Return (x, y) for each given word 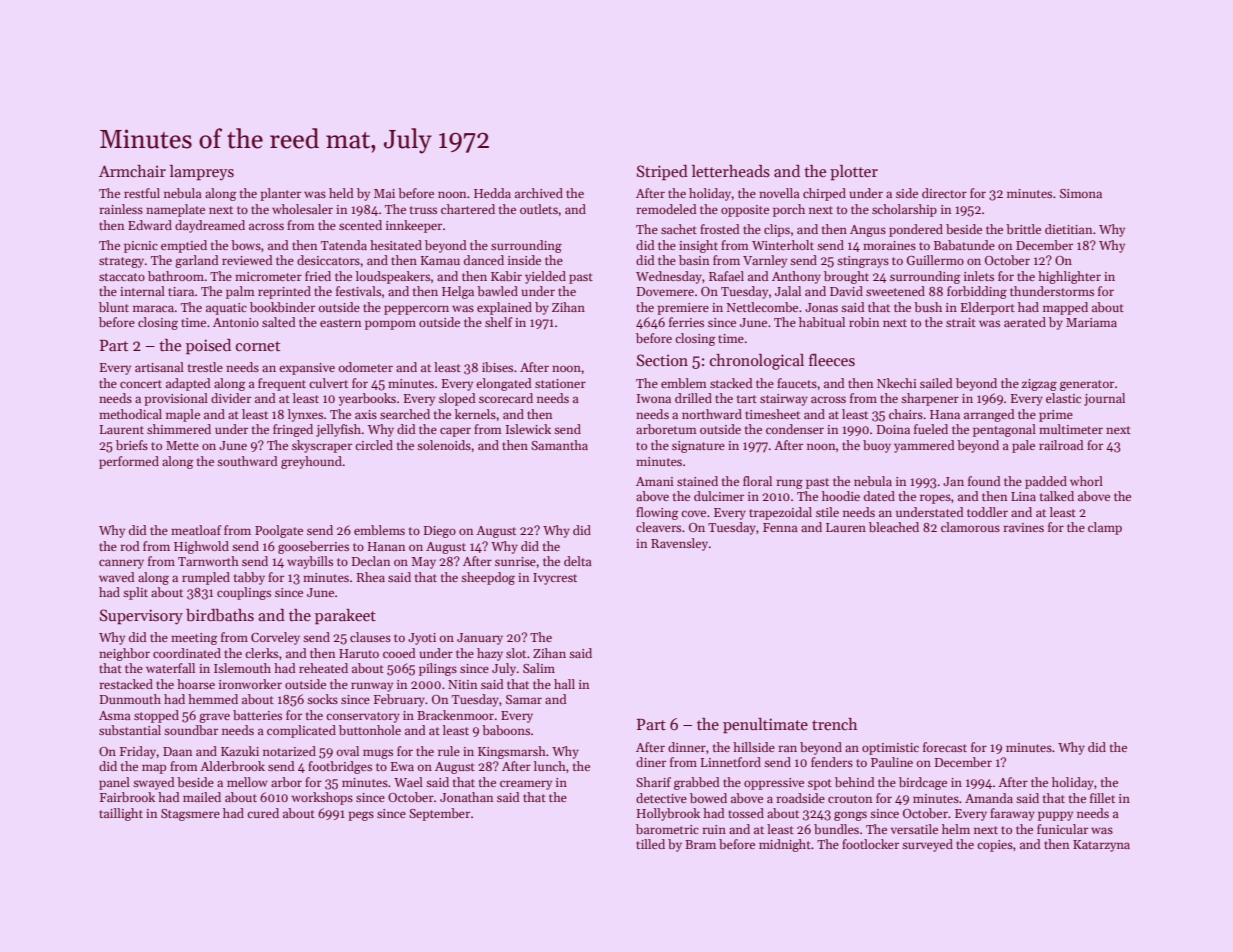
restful (142, 193)
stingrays (863, 262)
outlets (539, 209)
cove (693, 513)
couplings (244, 593)
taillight (121, 814)
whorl (1086, 481)
